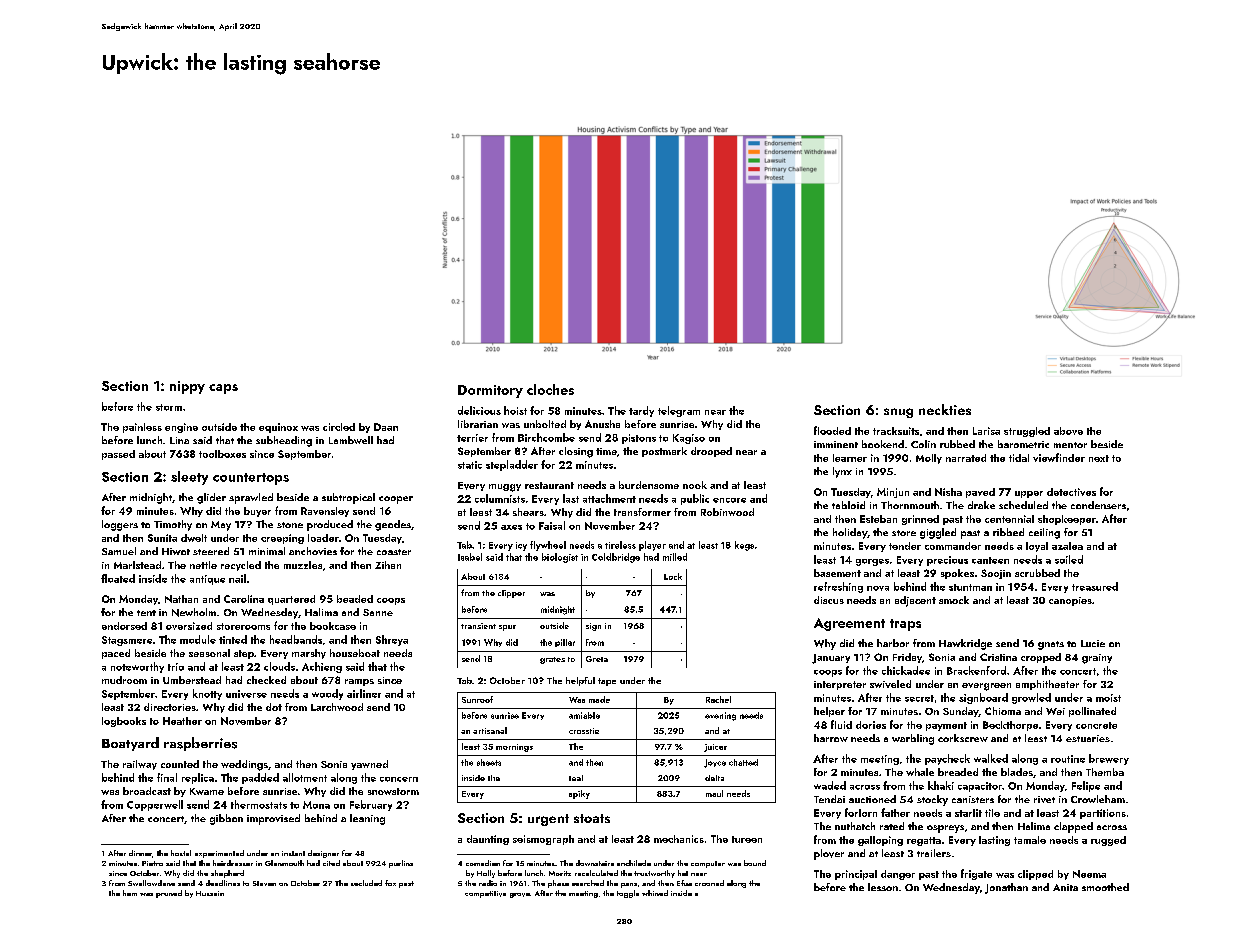 This screenshot has width=1233, height=952. I want to click on canopies, so click(1070, 601).
